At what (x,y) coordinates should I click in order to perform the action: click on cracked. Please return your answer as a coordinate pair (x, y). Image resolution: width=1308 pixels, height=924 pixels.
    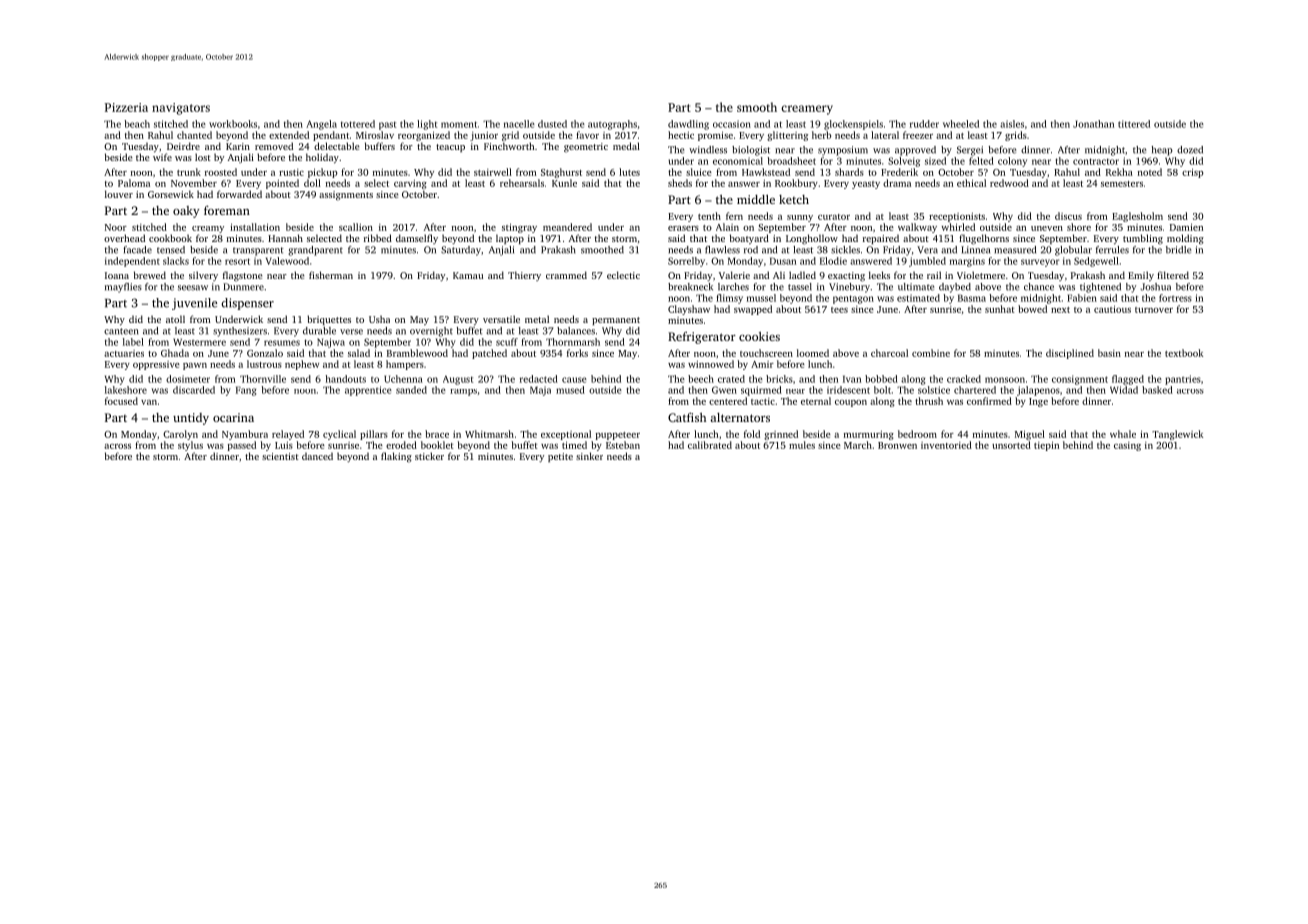
    Looking at the image, I should click on (964, 379).
